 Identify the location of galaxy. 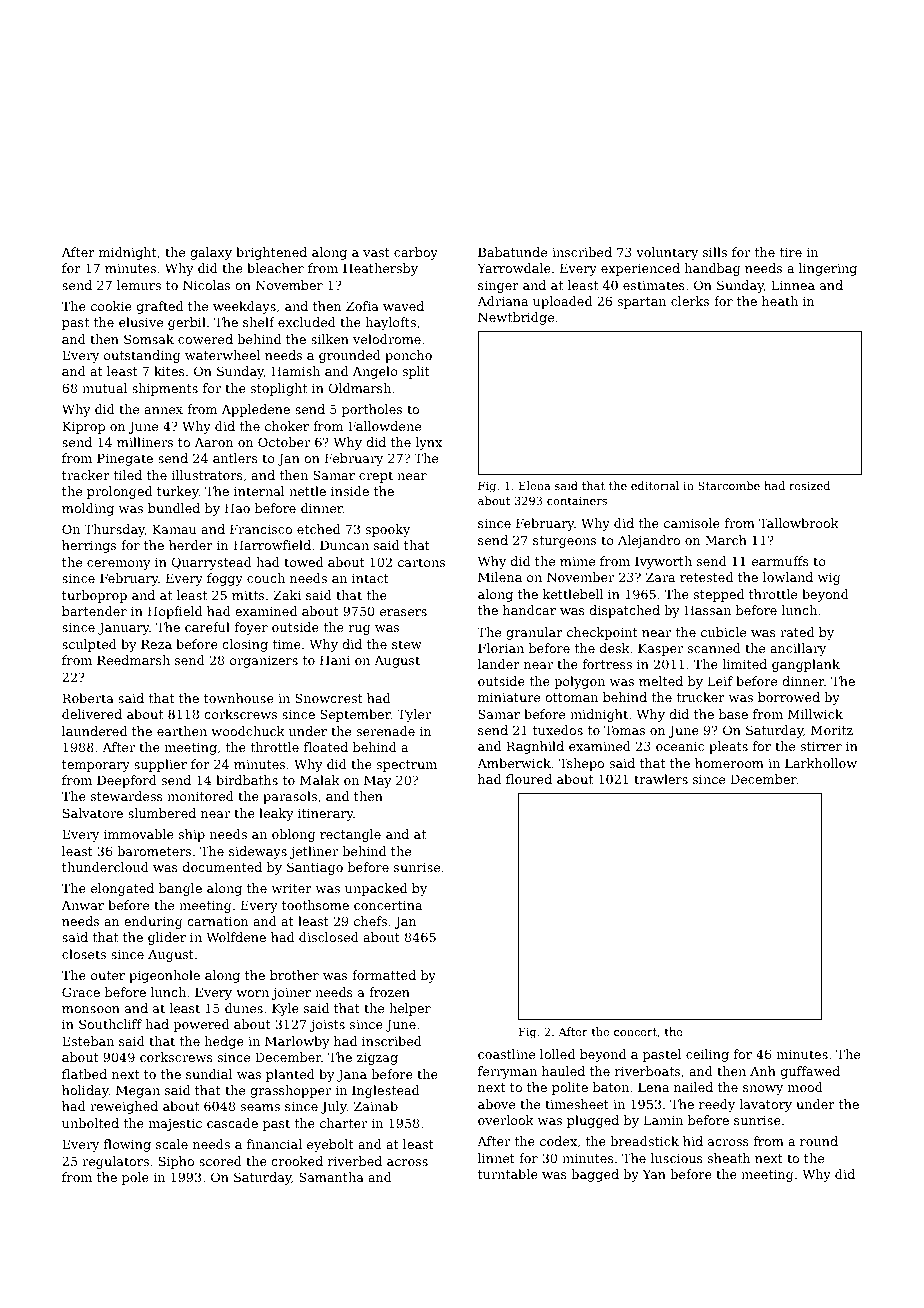
(211, 253).
